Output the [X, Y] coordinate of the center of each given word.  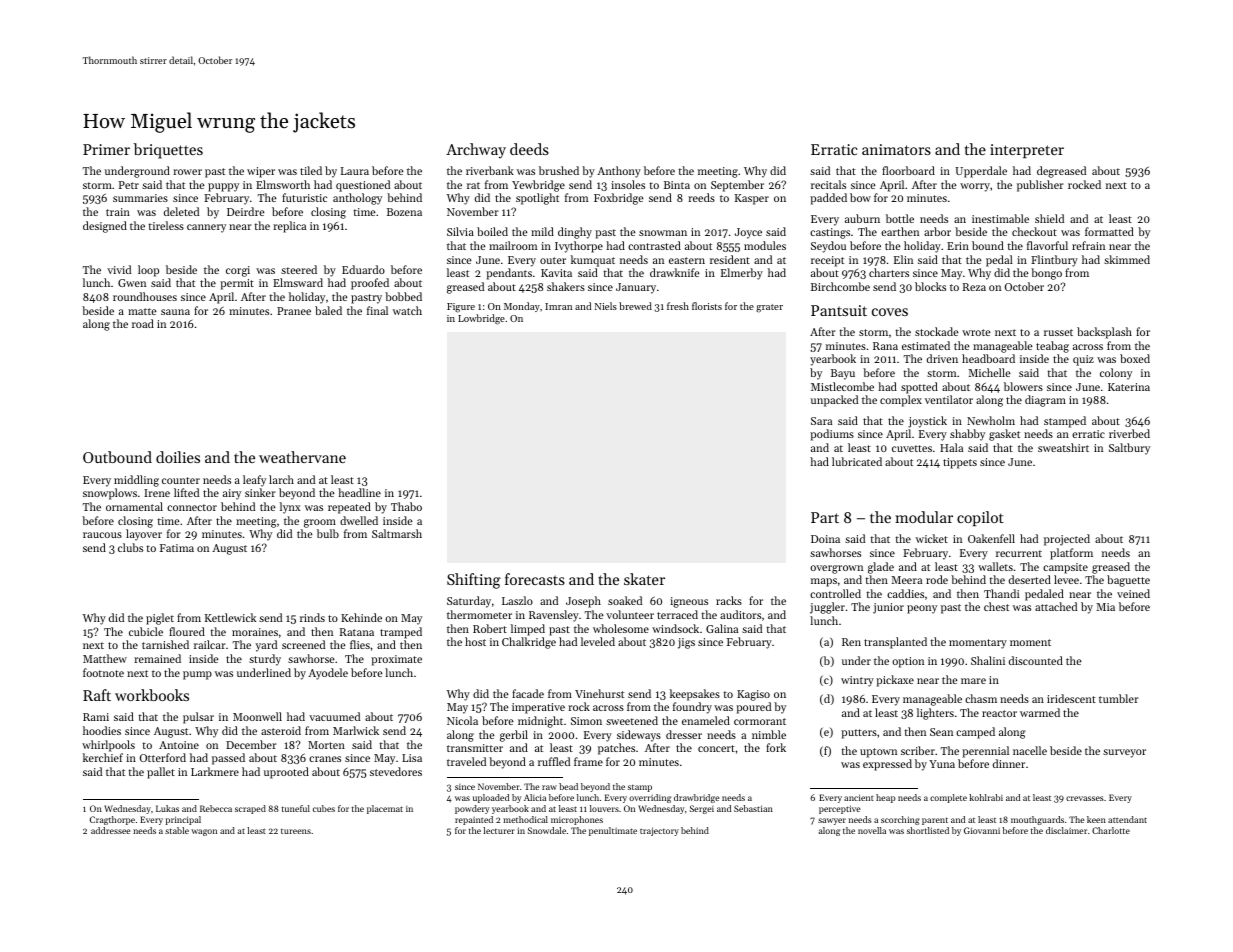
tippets [960, 463]
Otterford [163, 757]
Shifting [474, 581]
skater [644, 579]
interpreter [1027, 151]
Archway [476, 151]
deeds [529, 149]
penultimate [613, 831]
